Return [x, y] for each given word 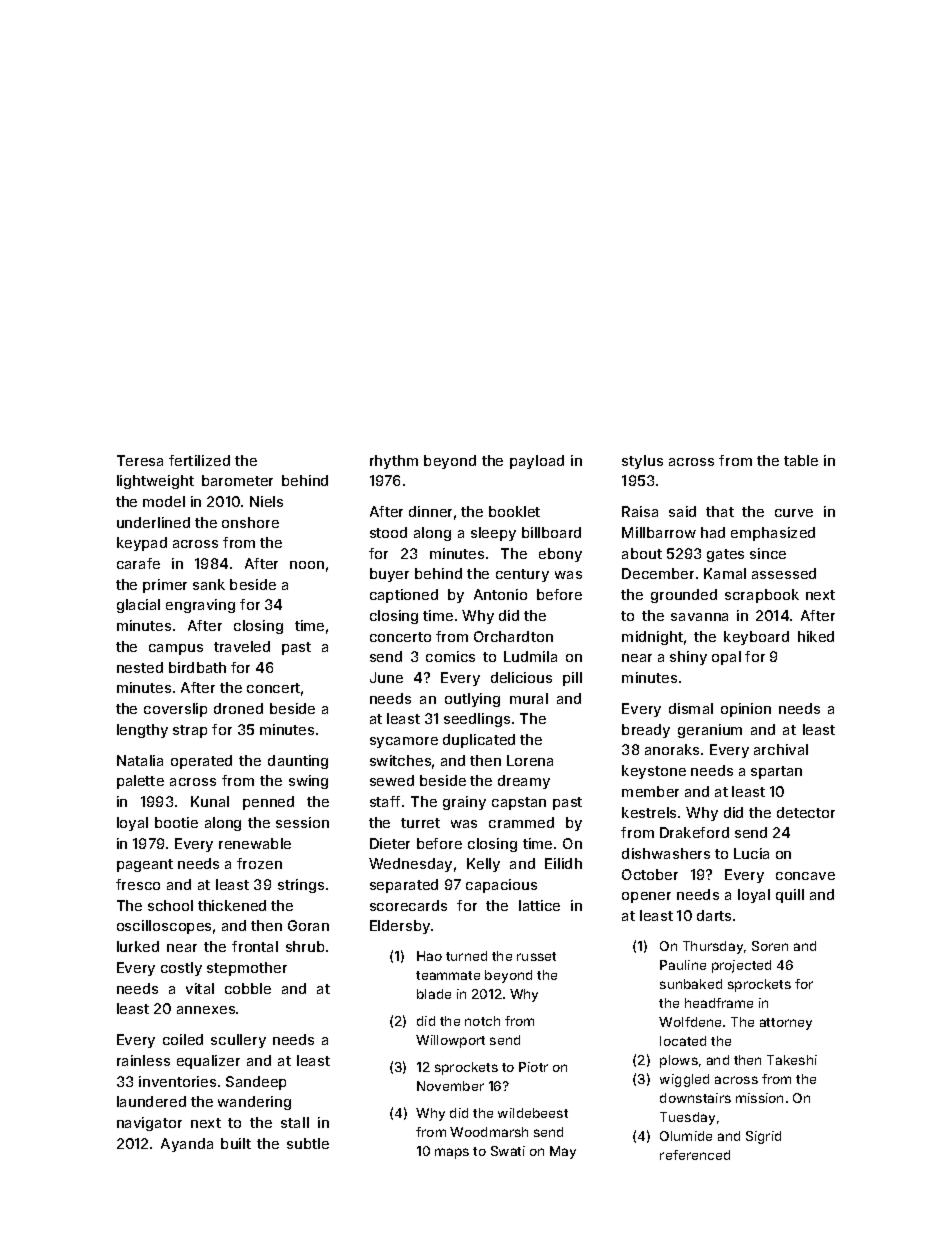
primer [165, 586]
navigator [149, 1124]
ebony [560, 555]
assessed [784, 573]
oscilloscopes [164, 927]
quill [790, 896]
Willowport [450, 1041]
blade [434, 994]
